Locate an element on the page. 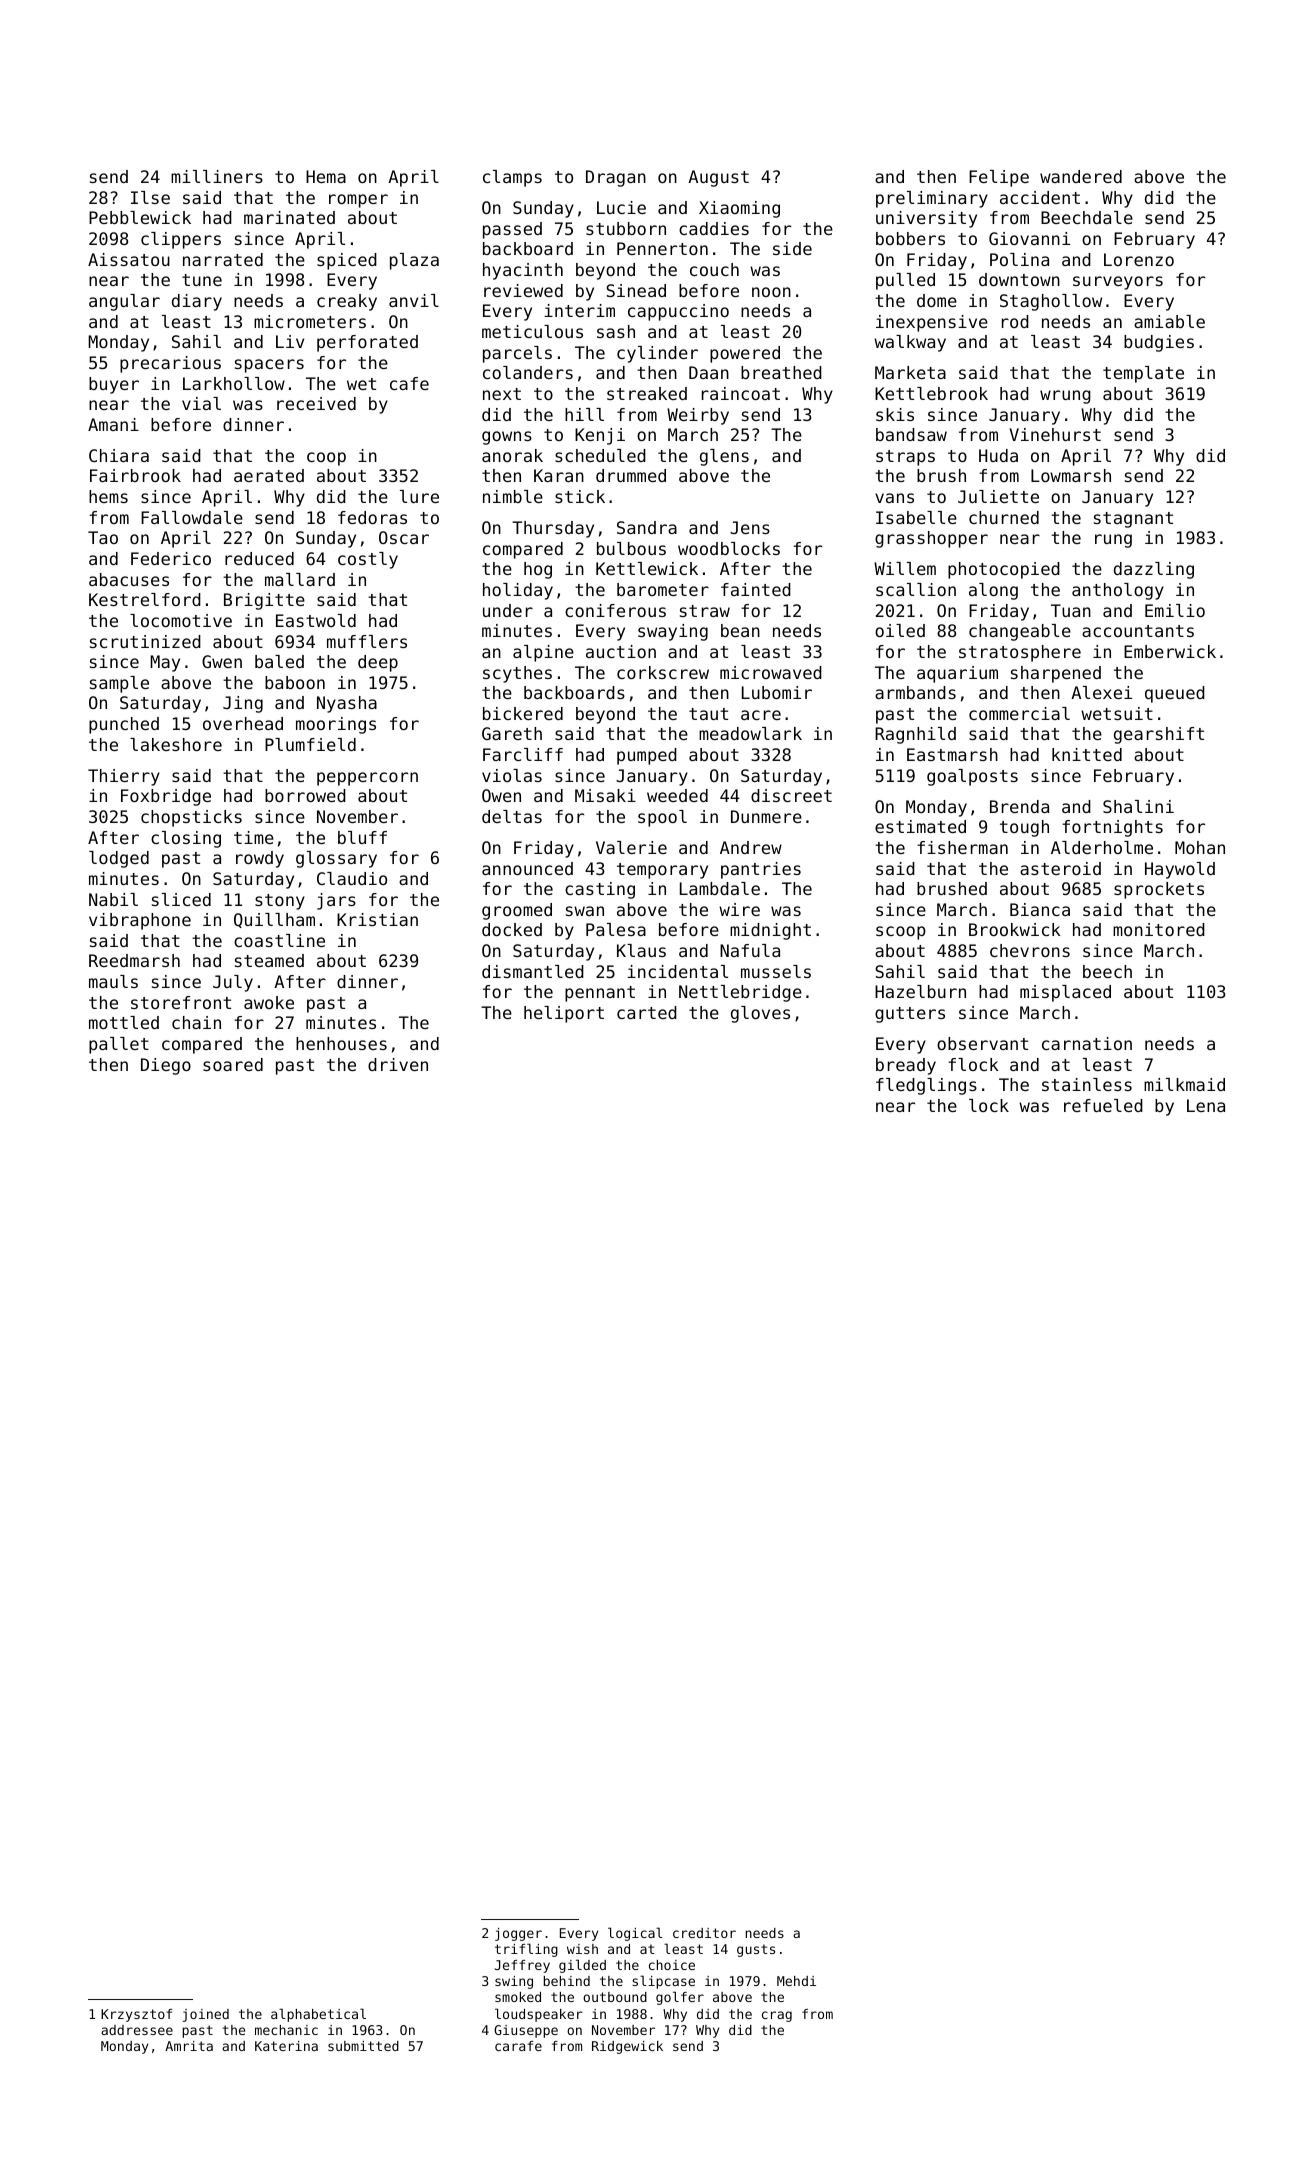 This page has width=1316, height=2167. Krzysztof is located at coordinates (136, 2015).
